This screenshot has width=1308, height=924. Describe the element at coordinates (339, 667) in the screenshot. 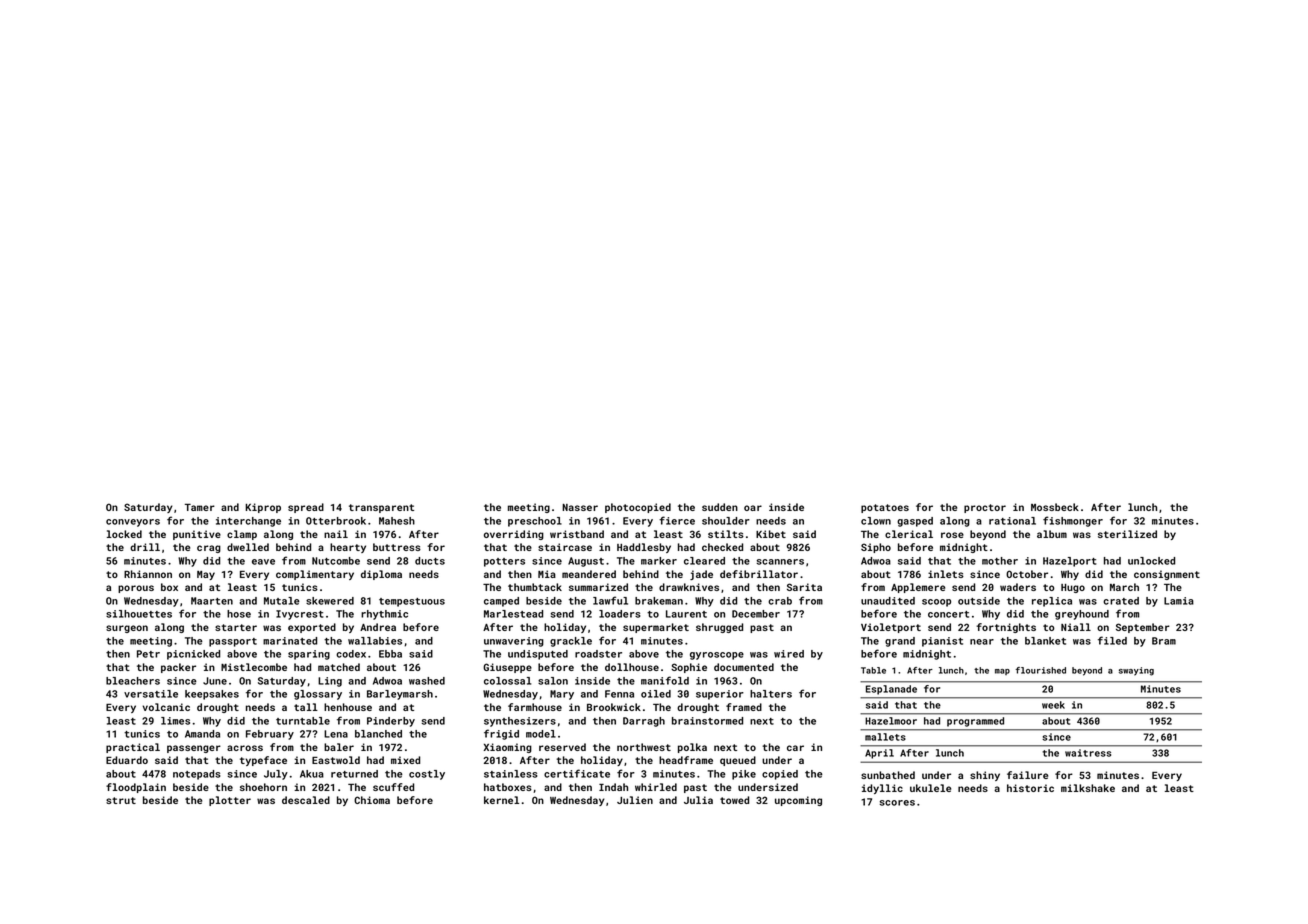

I see `matched` at that location.
